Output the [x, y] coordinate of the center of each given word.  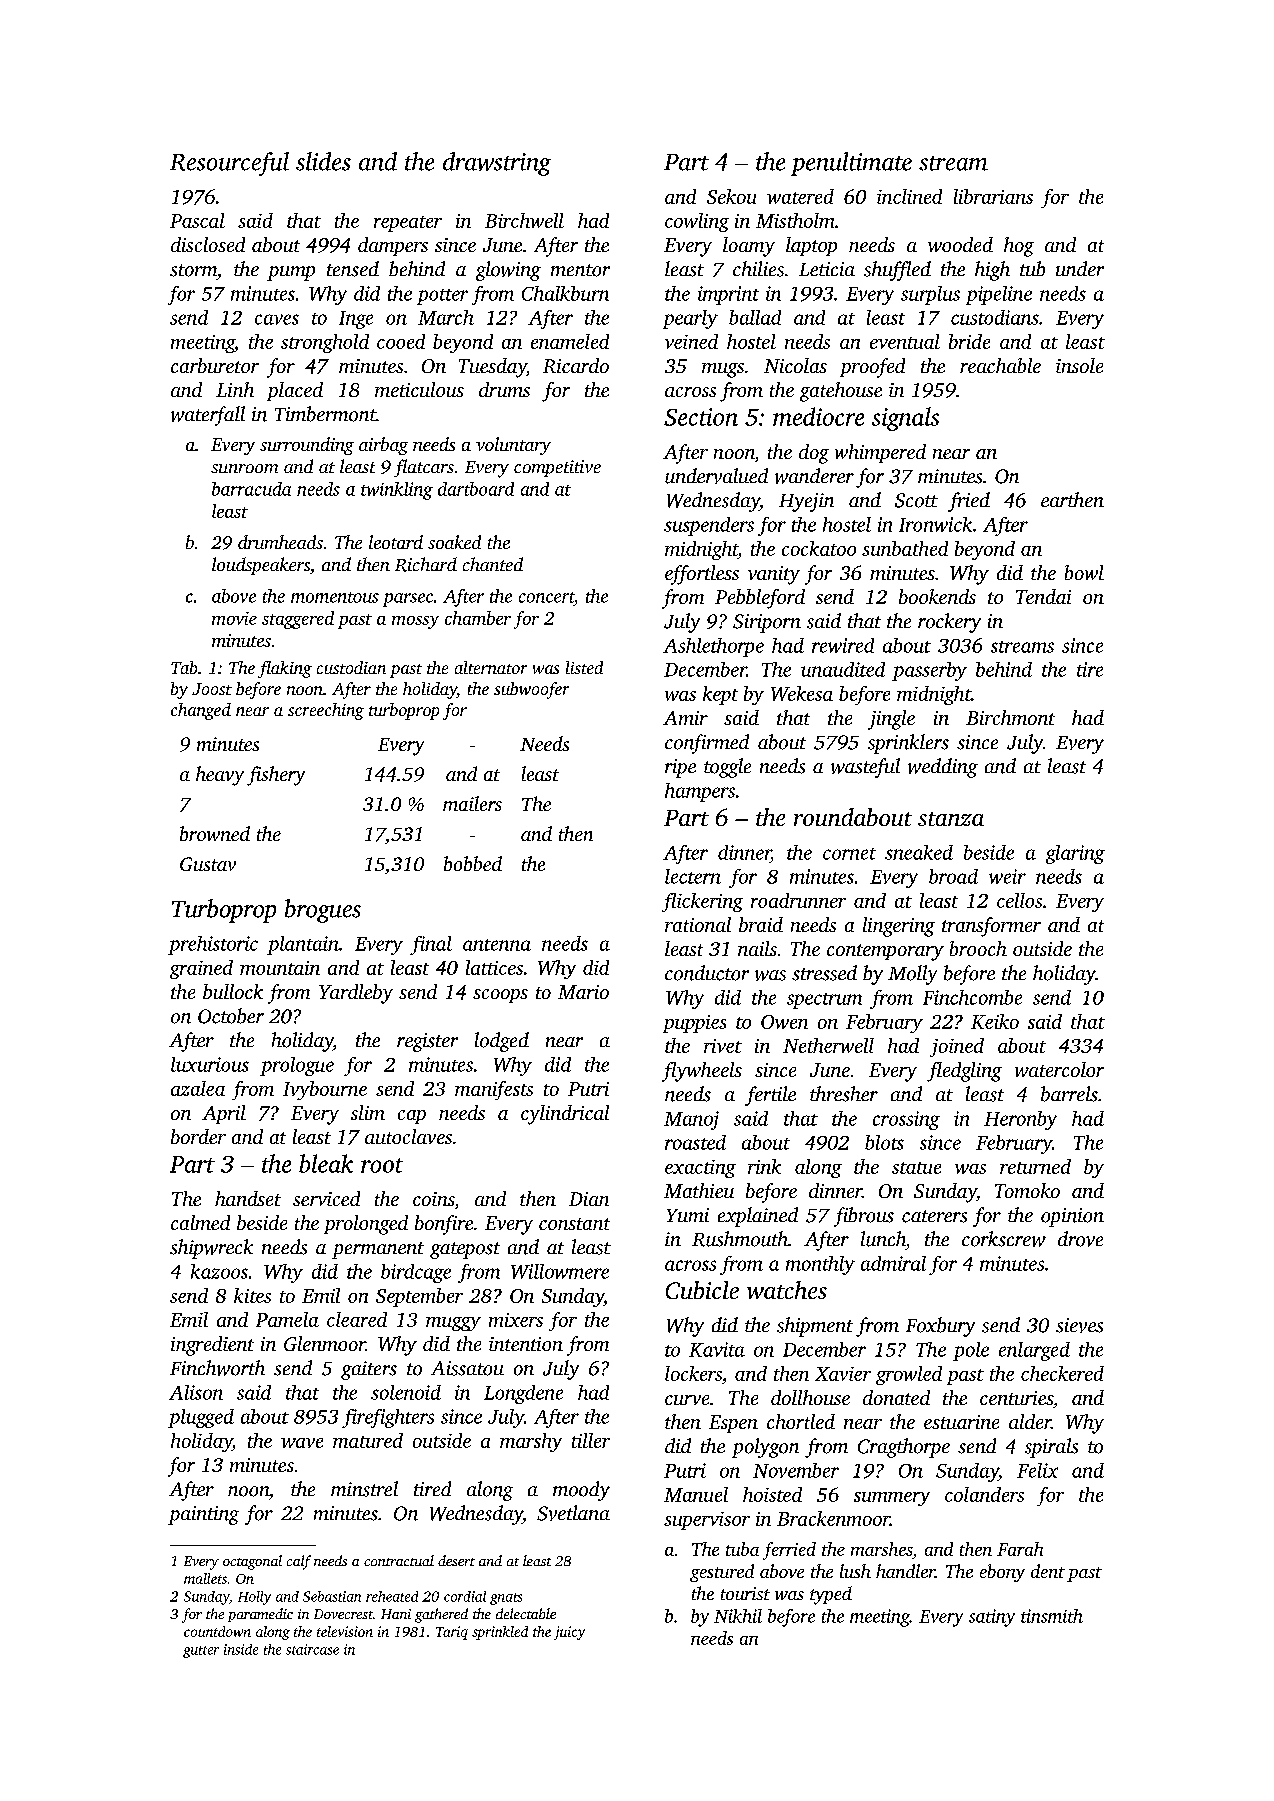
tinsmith [1052, 1616]
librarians [993, 196]
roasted [695, 1142]
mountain [280, 968]
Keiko [995, 1021]
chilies [758, 269]
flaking [285, 669]
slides [323, 161]
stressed [824, 973]
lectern [693, 876]
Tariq [452, 1633]
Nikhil [738, 1616]
